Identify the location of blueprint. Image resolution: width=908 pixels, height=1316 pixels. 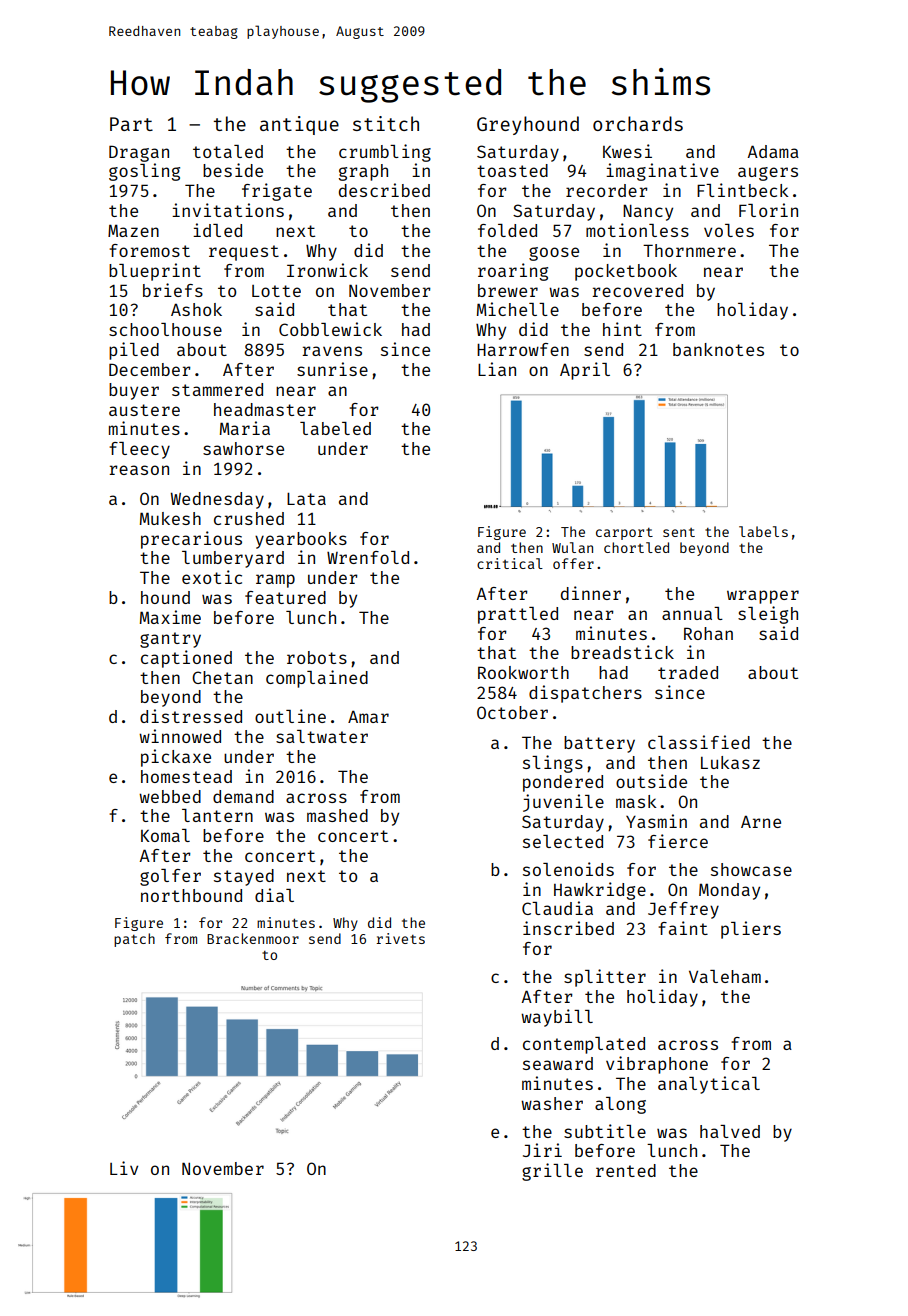
(155, 272).
